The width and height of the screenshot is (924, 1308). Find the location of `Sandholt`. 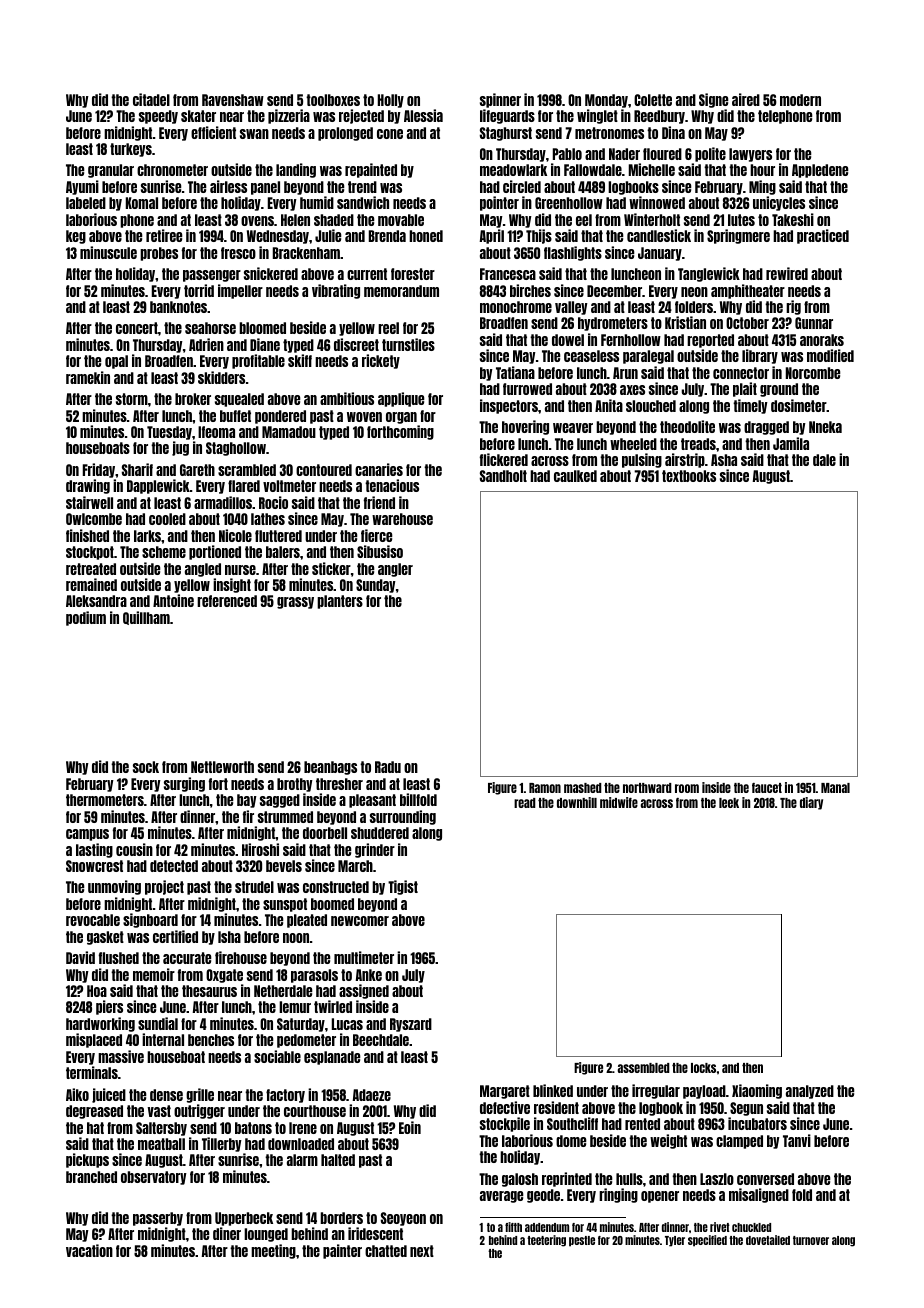

Sandholt is located at coordinates (503, 476).
